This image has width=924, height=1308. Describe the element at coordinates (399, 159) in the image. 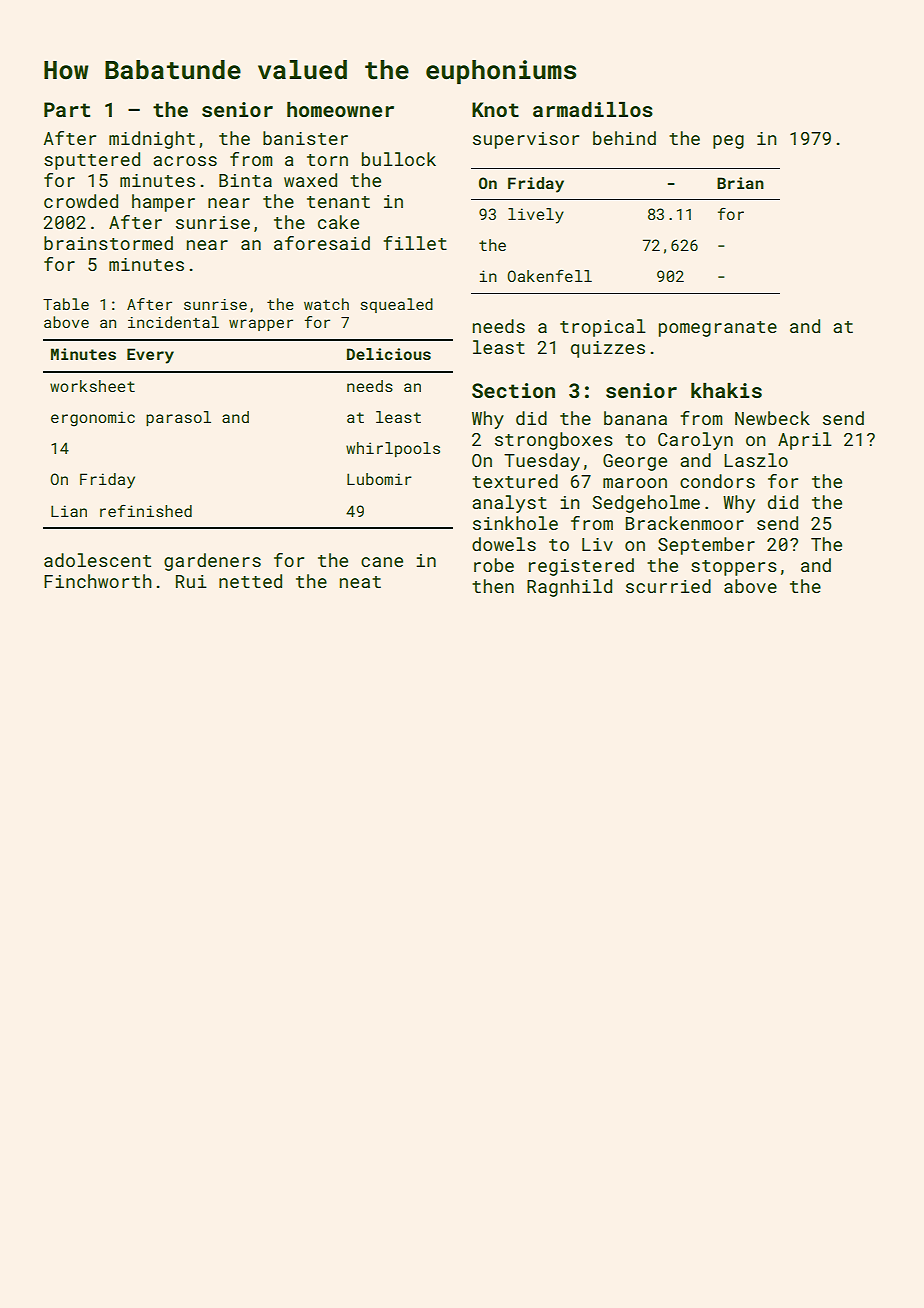

I see `bullock` at that location.
